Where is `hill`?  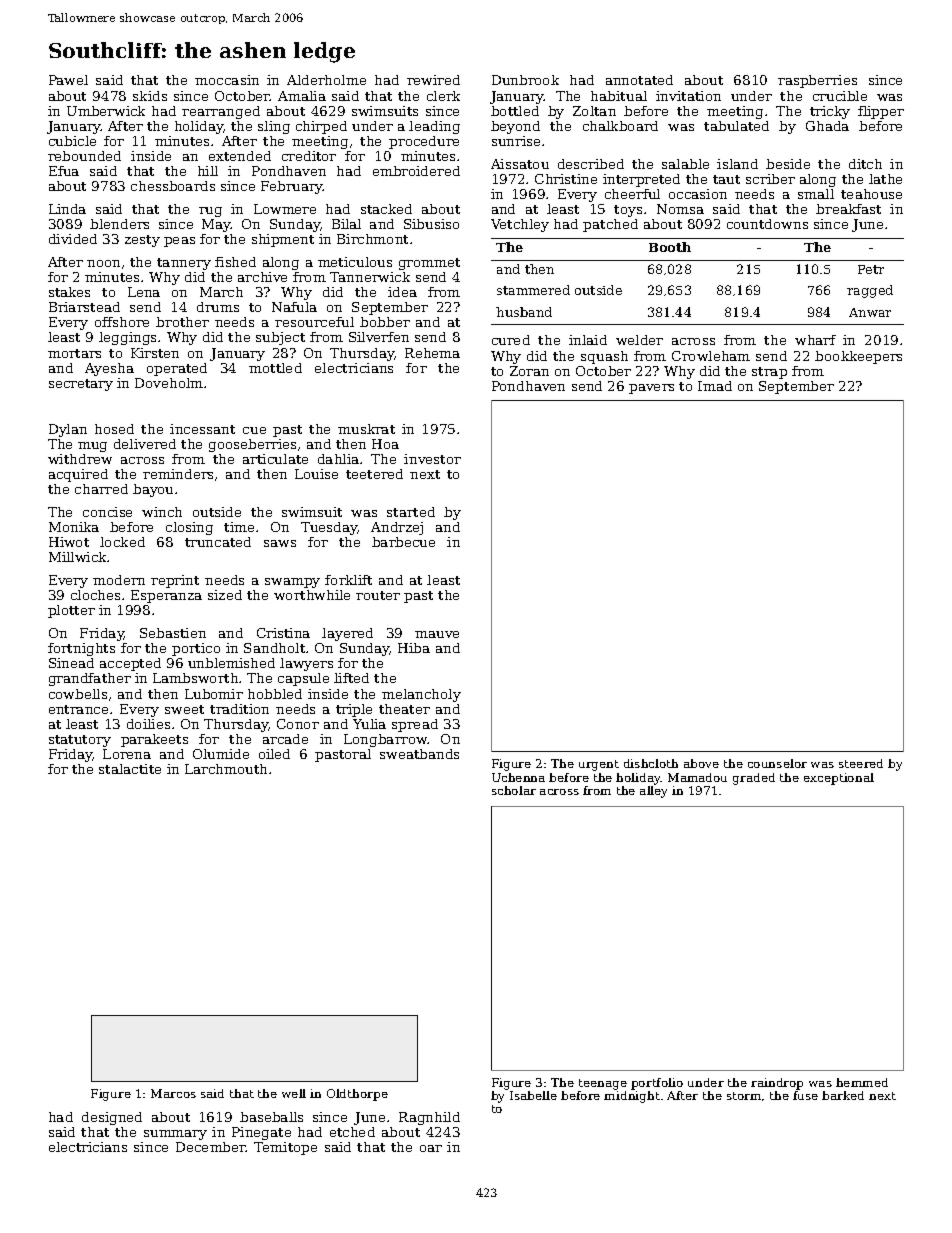 hill is located at coordinates (208, 171).
